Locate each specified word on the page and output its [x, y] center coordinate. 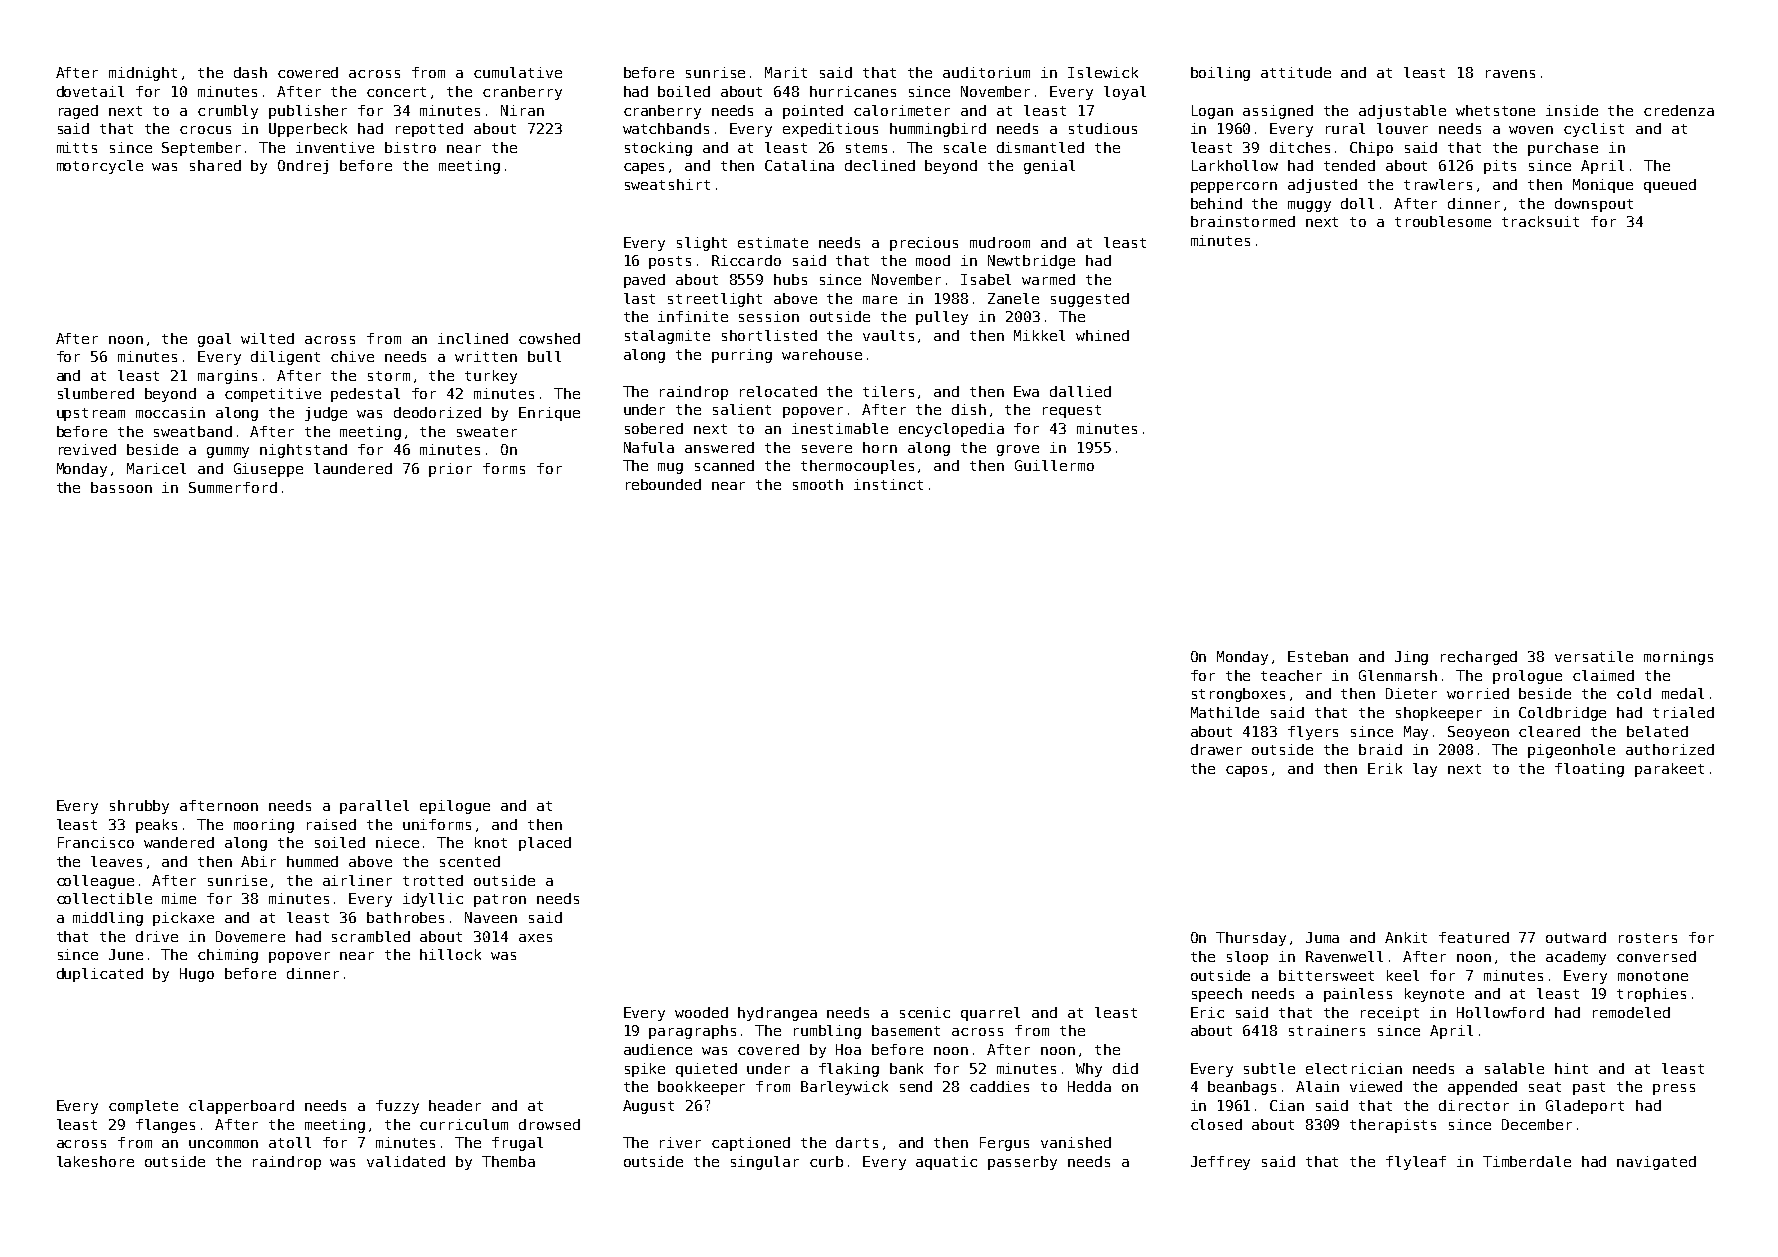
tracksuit [1540, 221]
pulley [942, 318]
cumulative [518, 72]
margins [227, 377]
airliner [357, 880]
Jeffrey [1220, 1163]
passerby [1022, 1163]
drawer [1216, 749]
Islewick [1103, 72]
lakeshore [95, 1161]
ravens [1510, 74]
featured [1474, 937]
